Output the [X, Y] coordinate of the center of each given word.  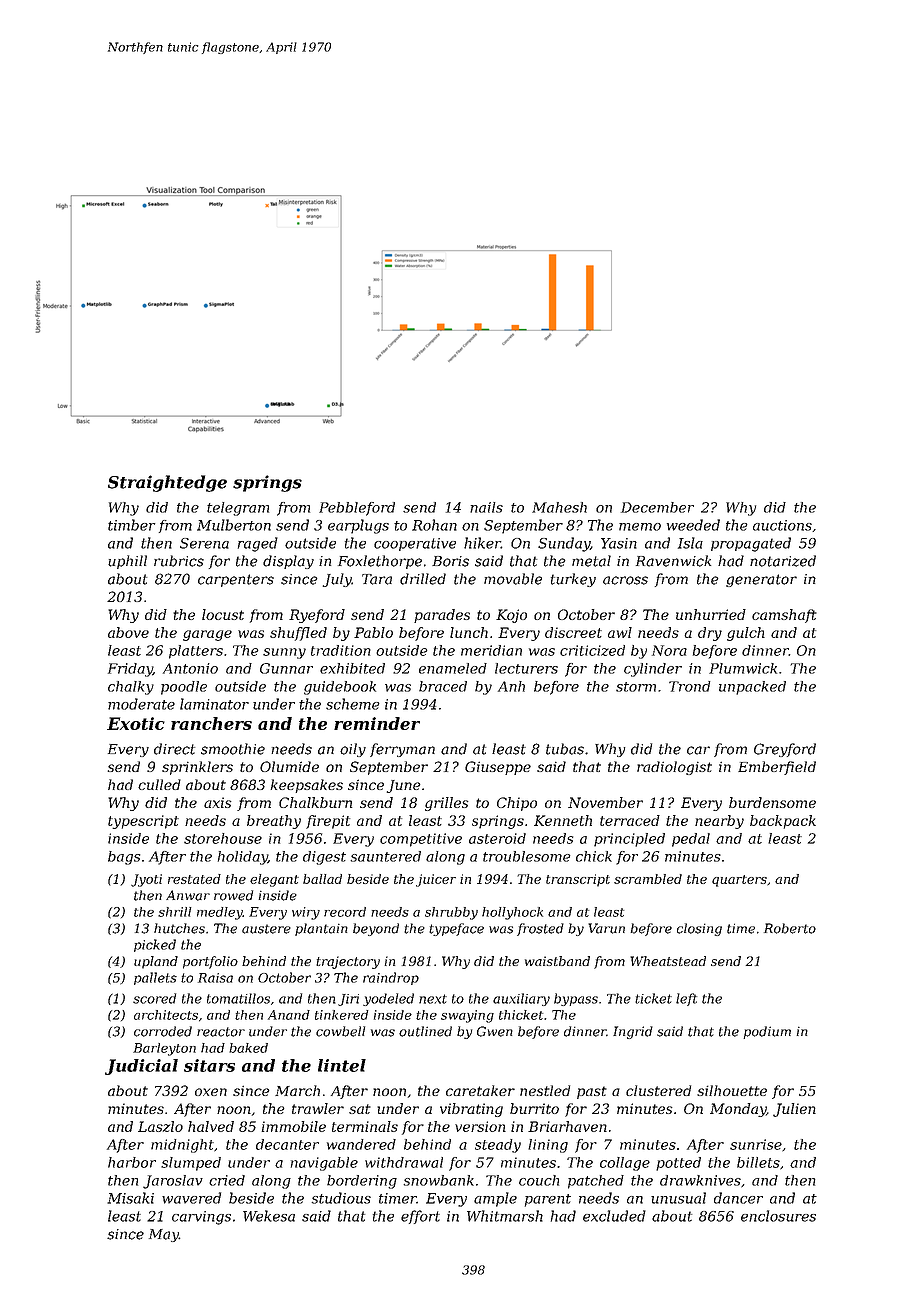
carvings [201, 1218]
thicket [521, 1015]
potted [678, 1164]
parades [442, 616]
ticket [653, 998]
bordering [362, 1182]
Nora [669, 650]
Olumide [289, 766]
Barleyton [164, 1049]
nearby [719, 822]
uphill [127, 562]
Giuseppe [498, 768]
